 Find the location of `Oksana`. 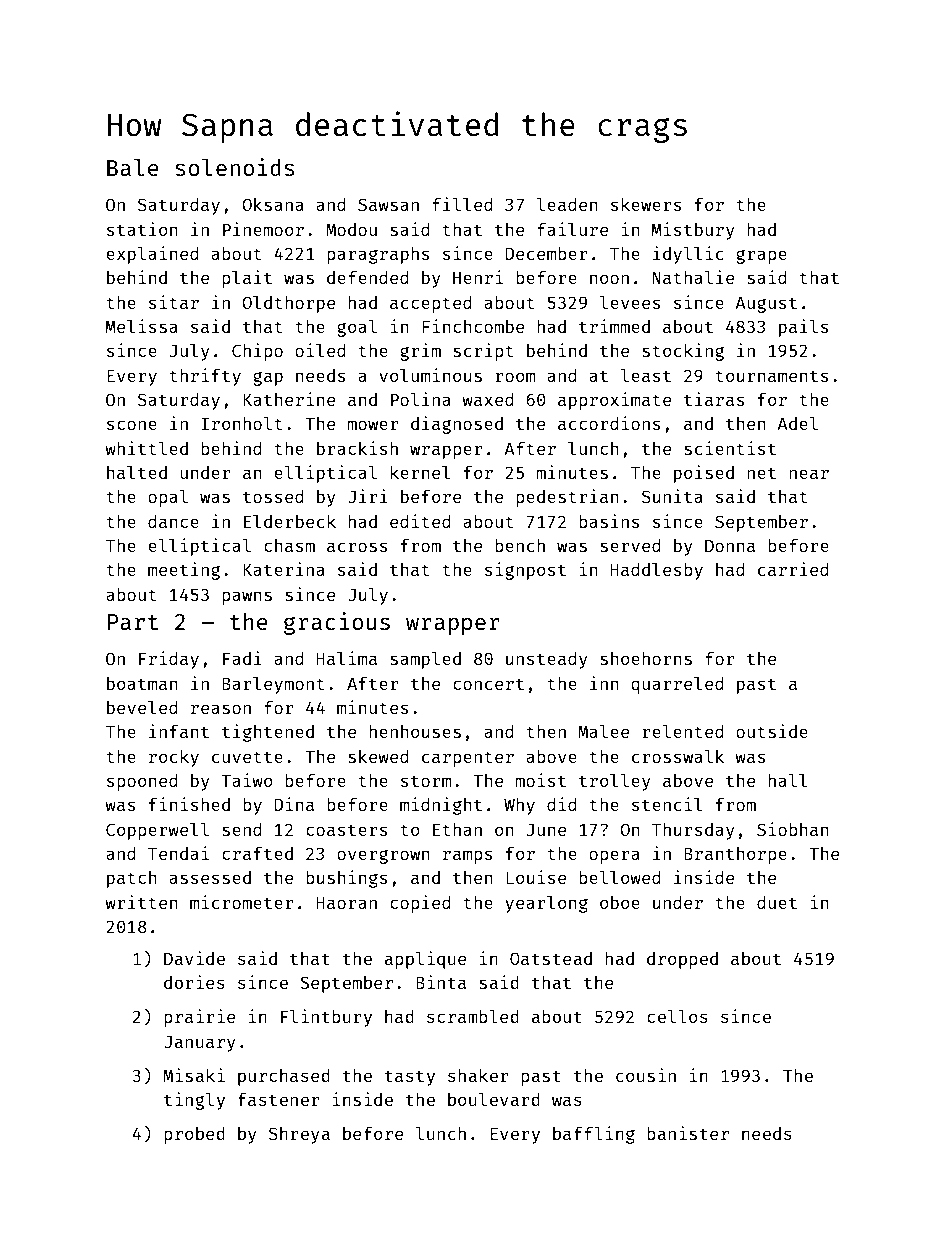

Oksana is located at coordinates (273, 204).
